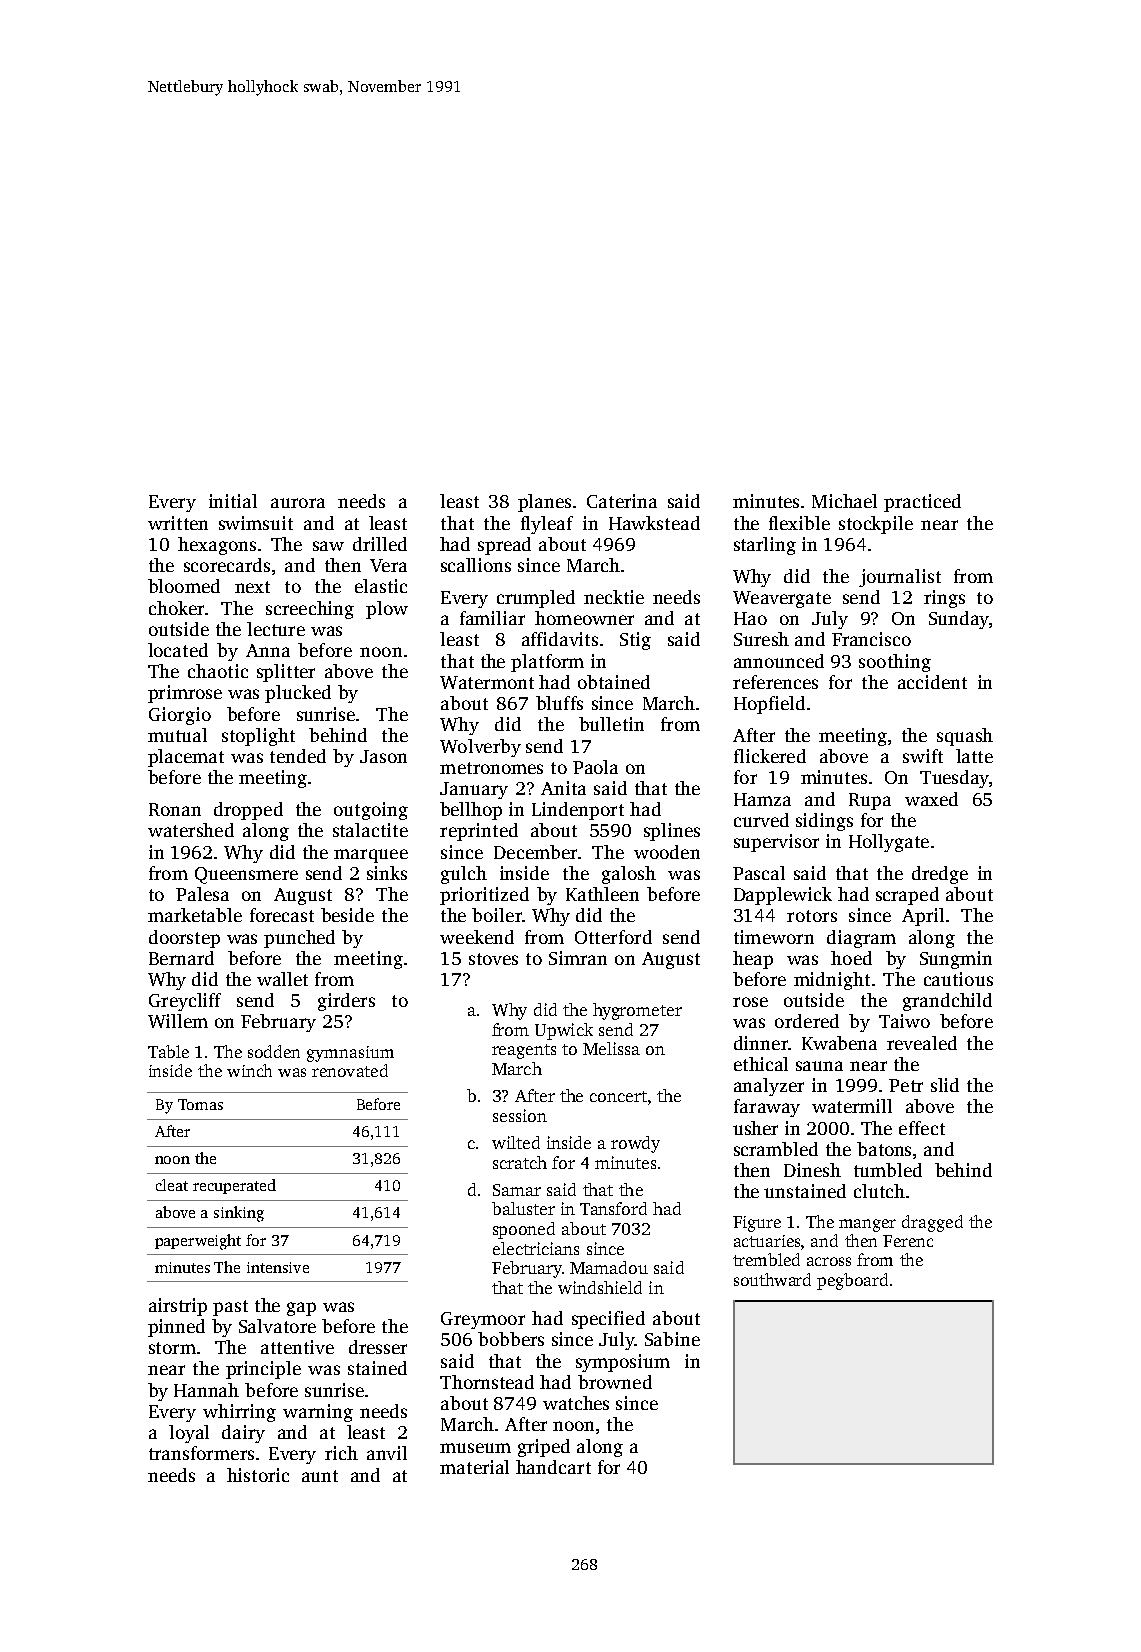  What do you see at coordinates (900, 578) in the screenshot?
I see `journalist` at bounding box center [900, 578].
